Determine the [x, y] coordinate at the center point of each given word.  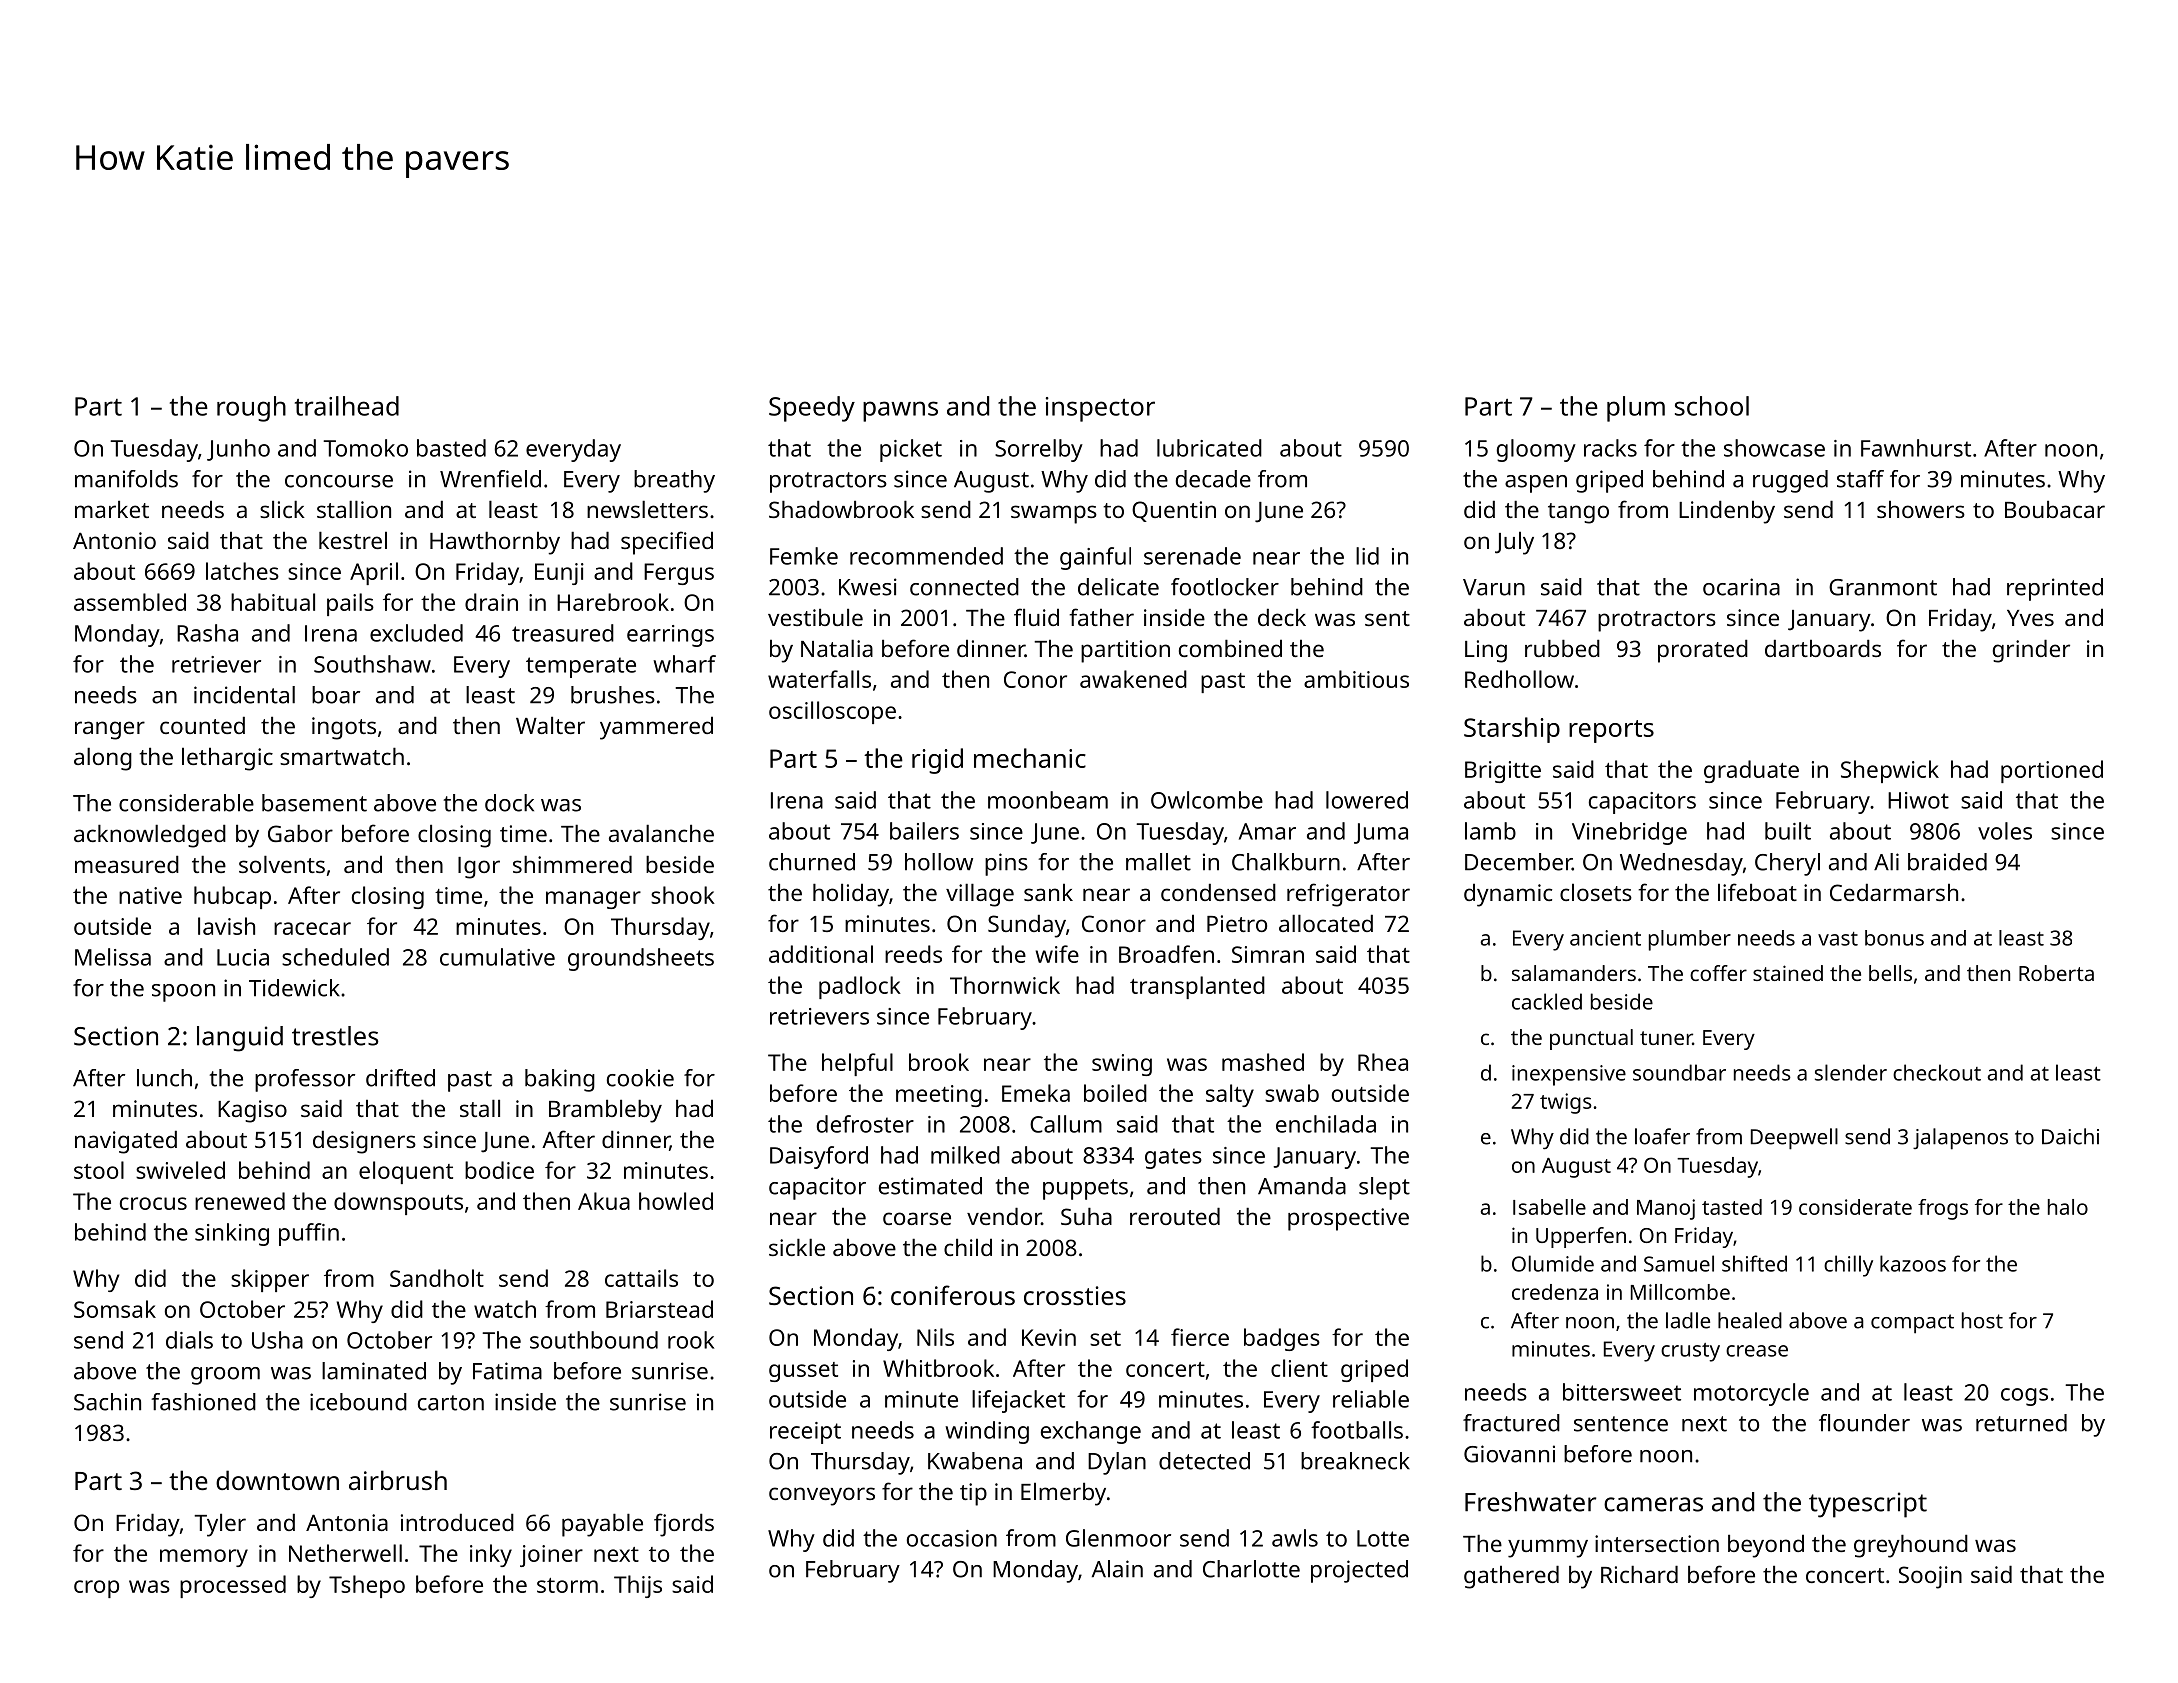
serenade [1192, 556]
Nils [935, 1337]
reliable [1371, 1399]
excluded [416, 633]
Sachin [107, 1402]
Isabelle [1549, 1207]
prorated [1703, 651]
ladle [1688, 1320]
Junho [238, 450]
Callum [1066, 1124]
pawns [900, 411]
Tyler [220, 1525]
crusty [1690, 1352]
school [1712, 406]
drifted [400, 1078]
